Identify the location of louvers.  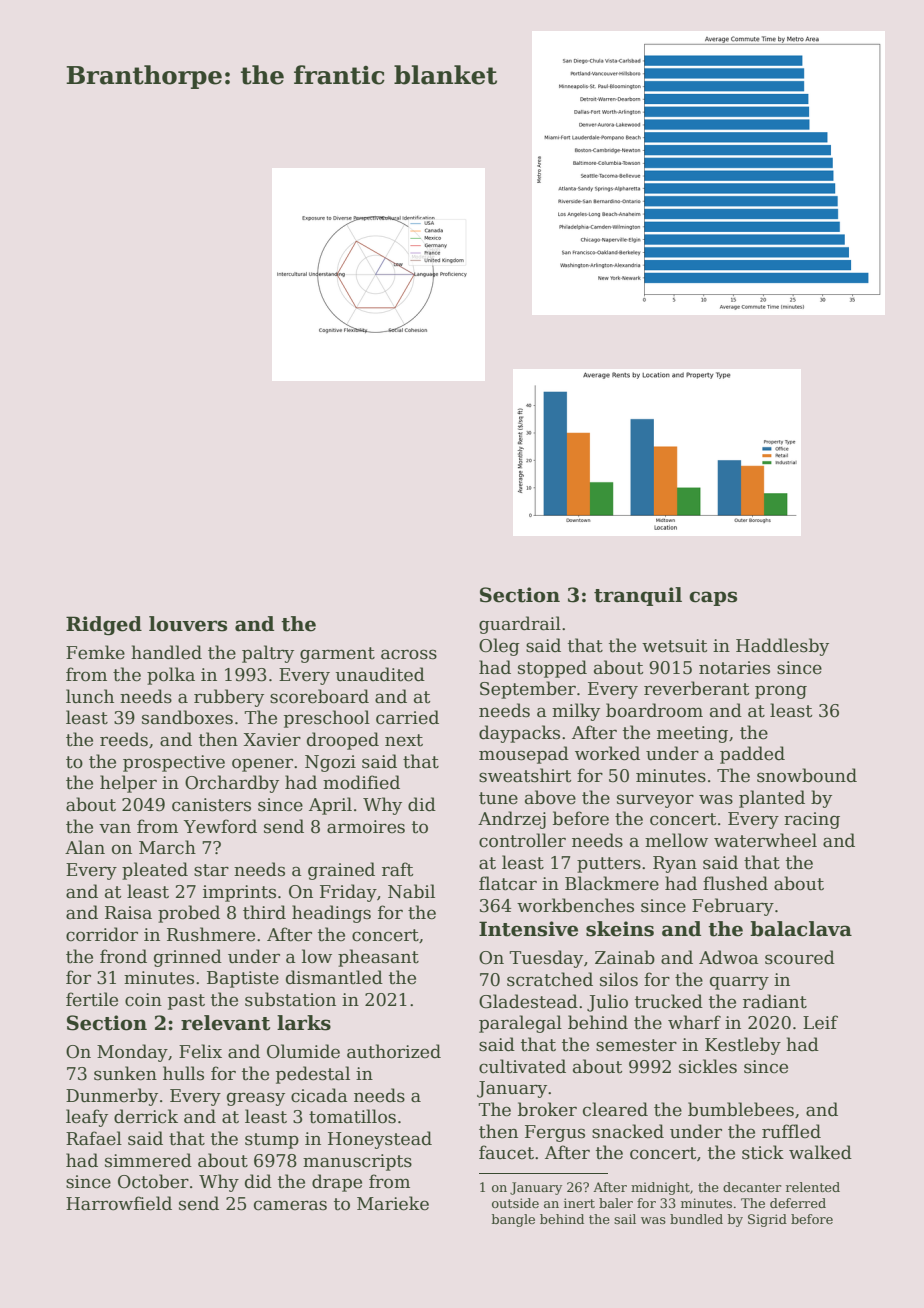
(188, 624).
